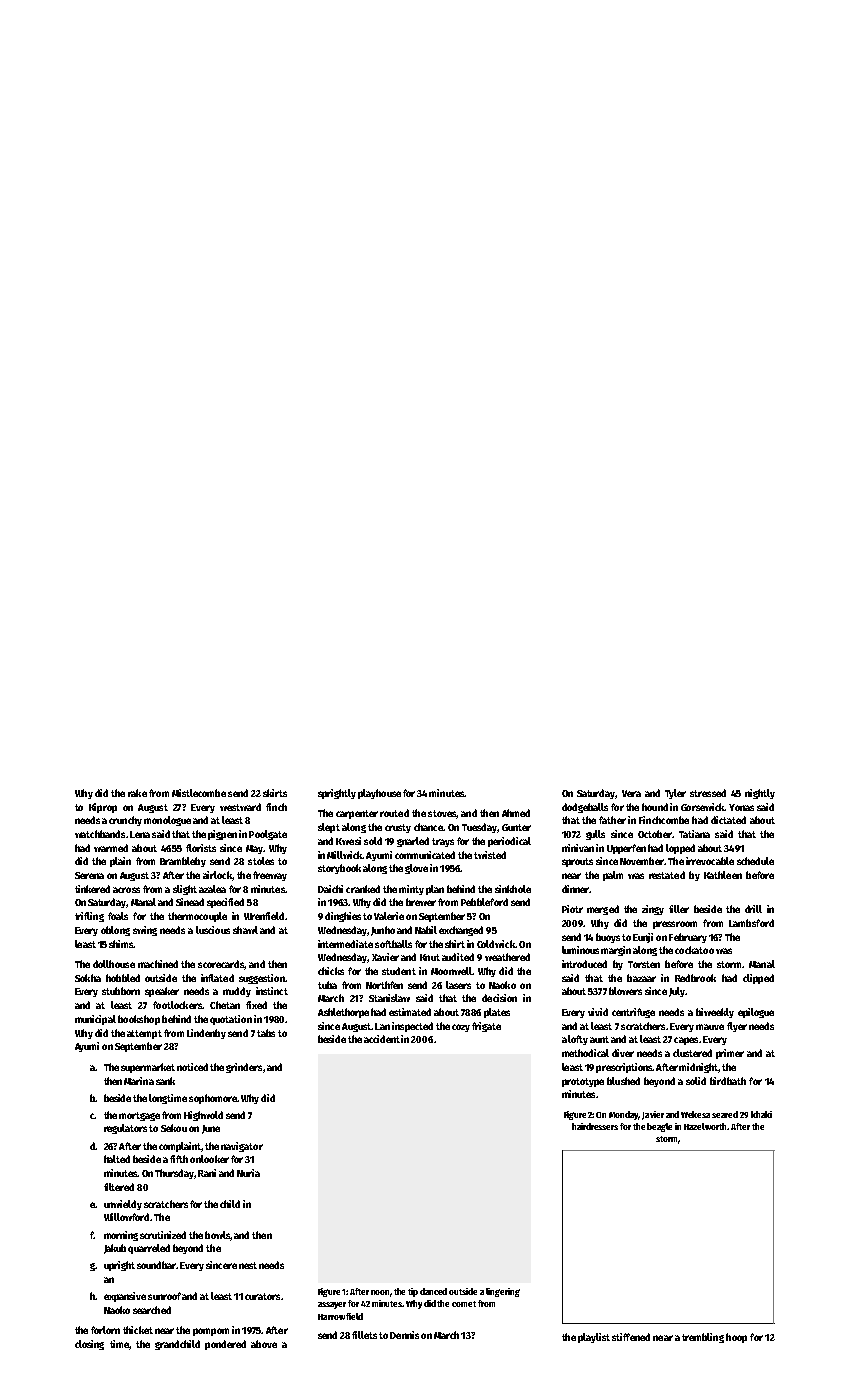 The height and width of the image is (1400, 849). I want to click on Vera, so click(631, 793).
